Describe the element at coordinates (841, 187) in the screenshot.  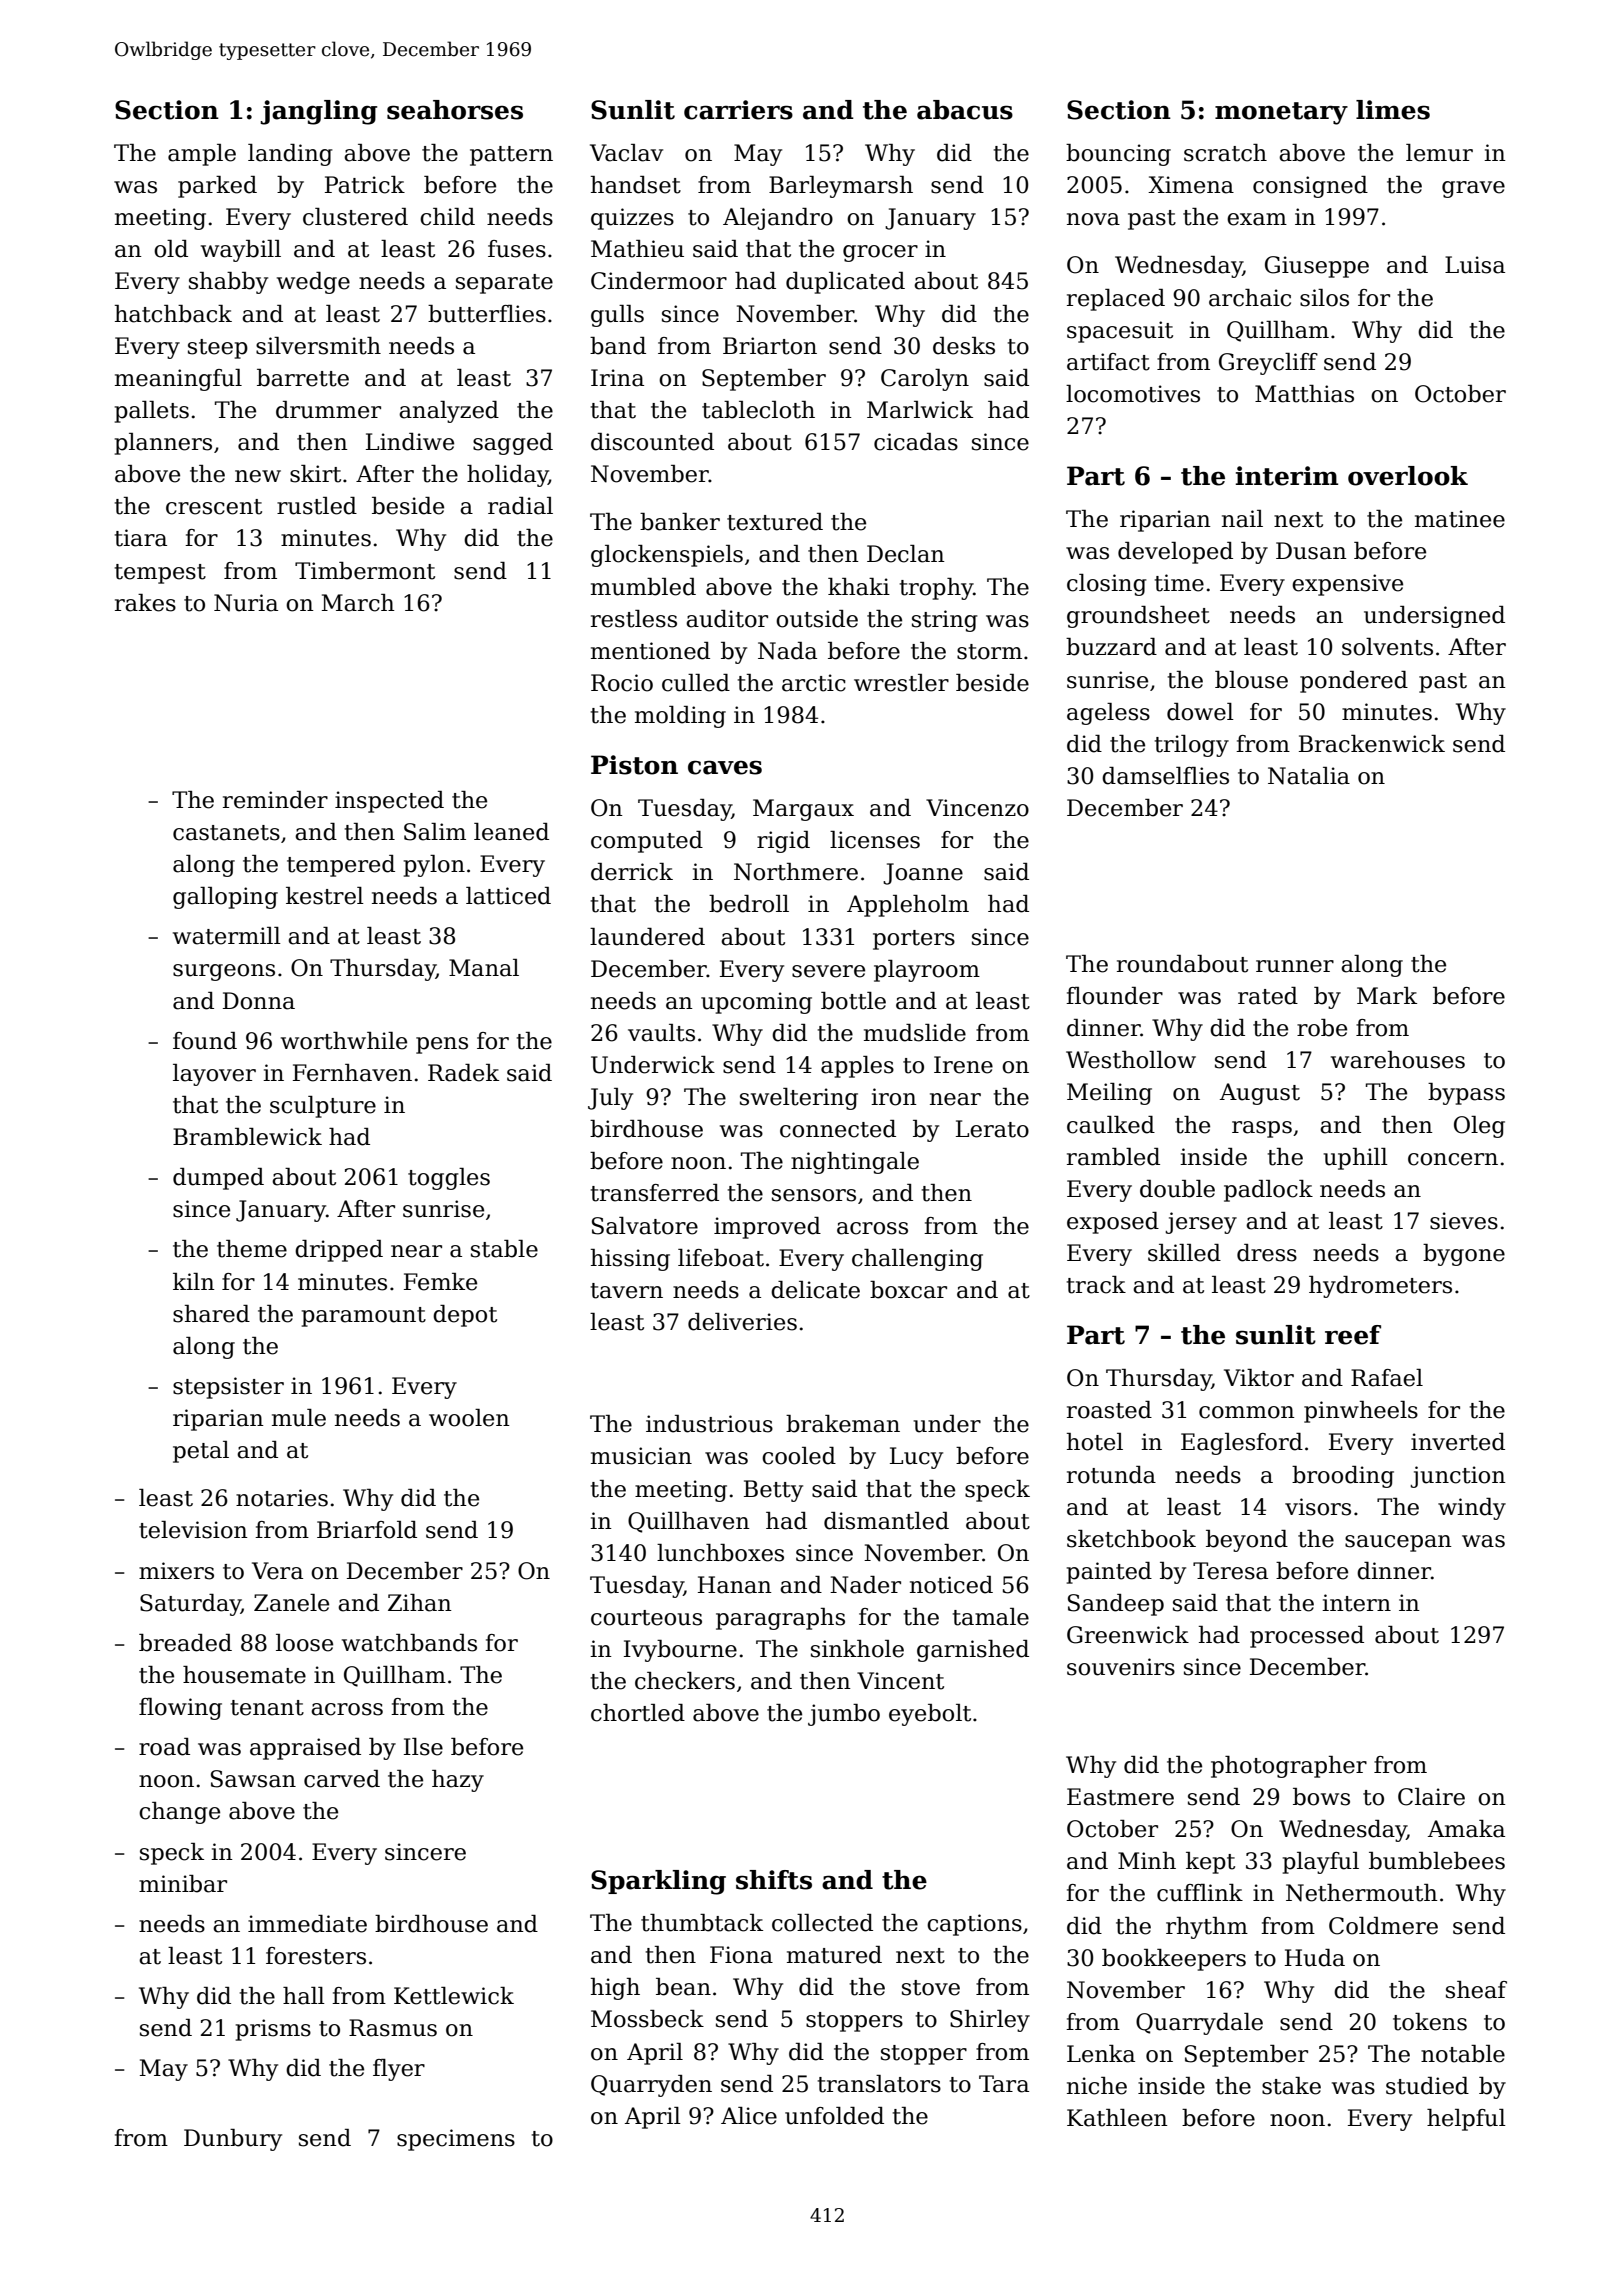
I see `Barleymarsh` at that location.
